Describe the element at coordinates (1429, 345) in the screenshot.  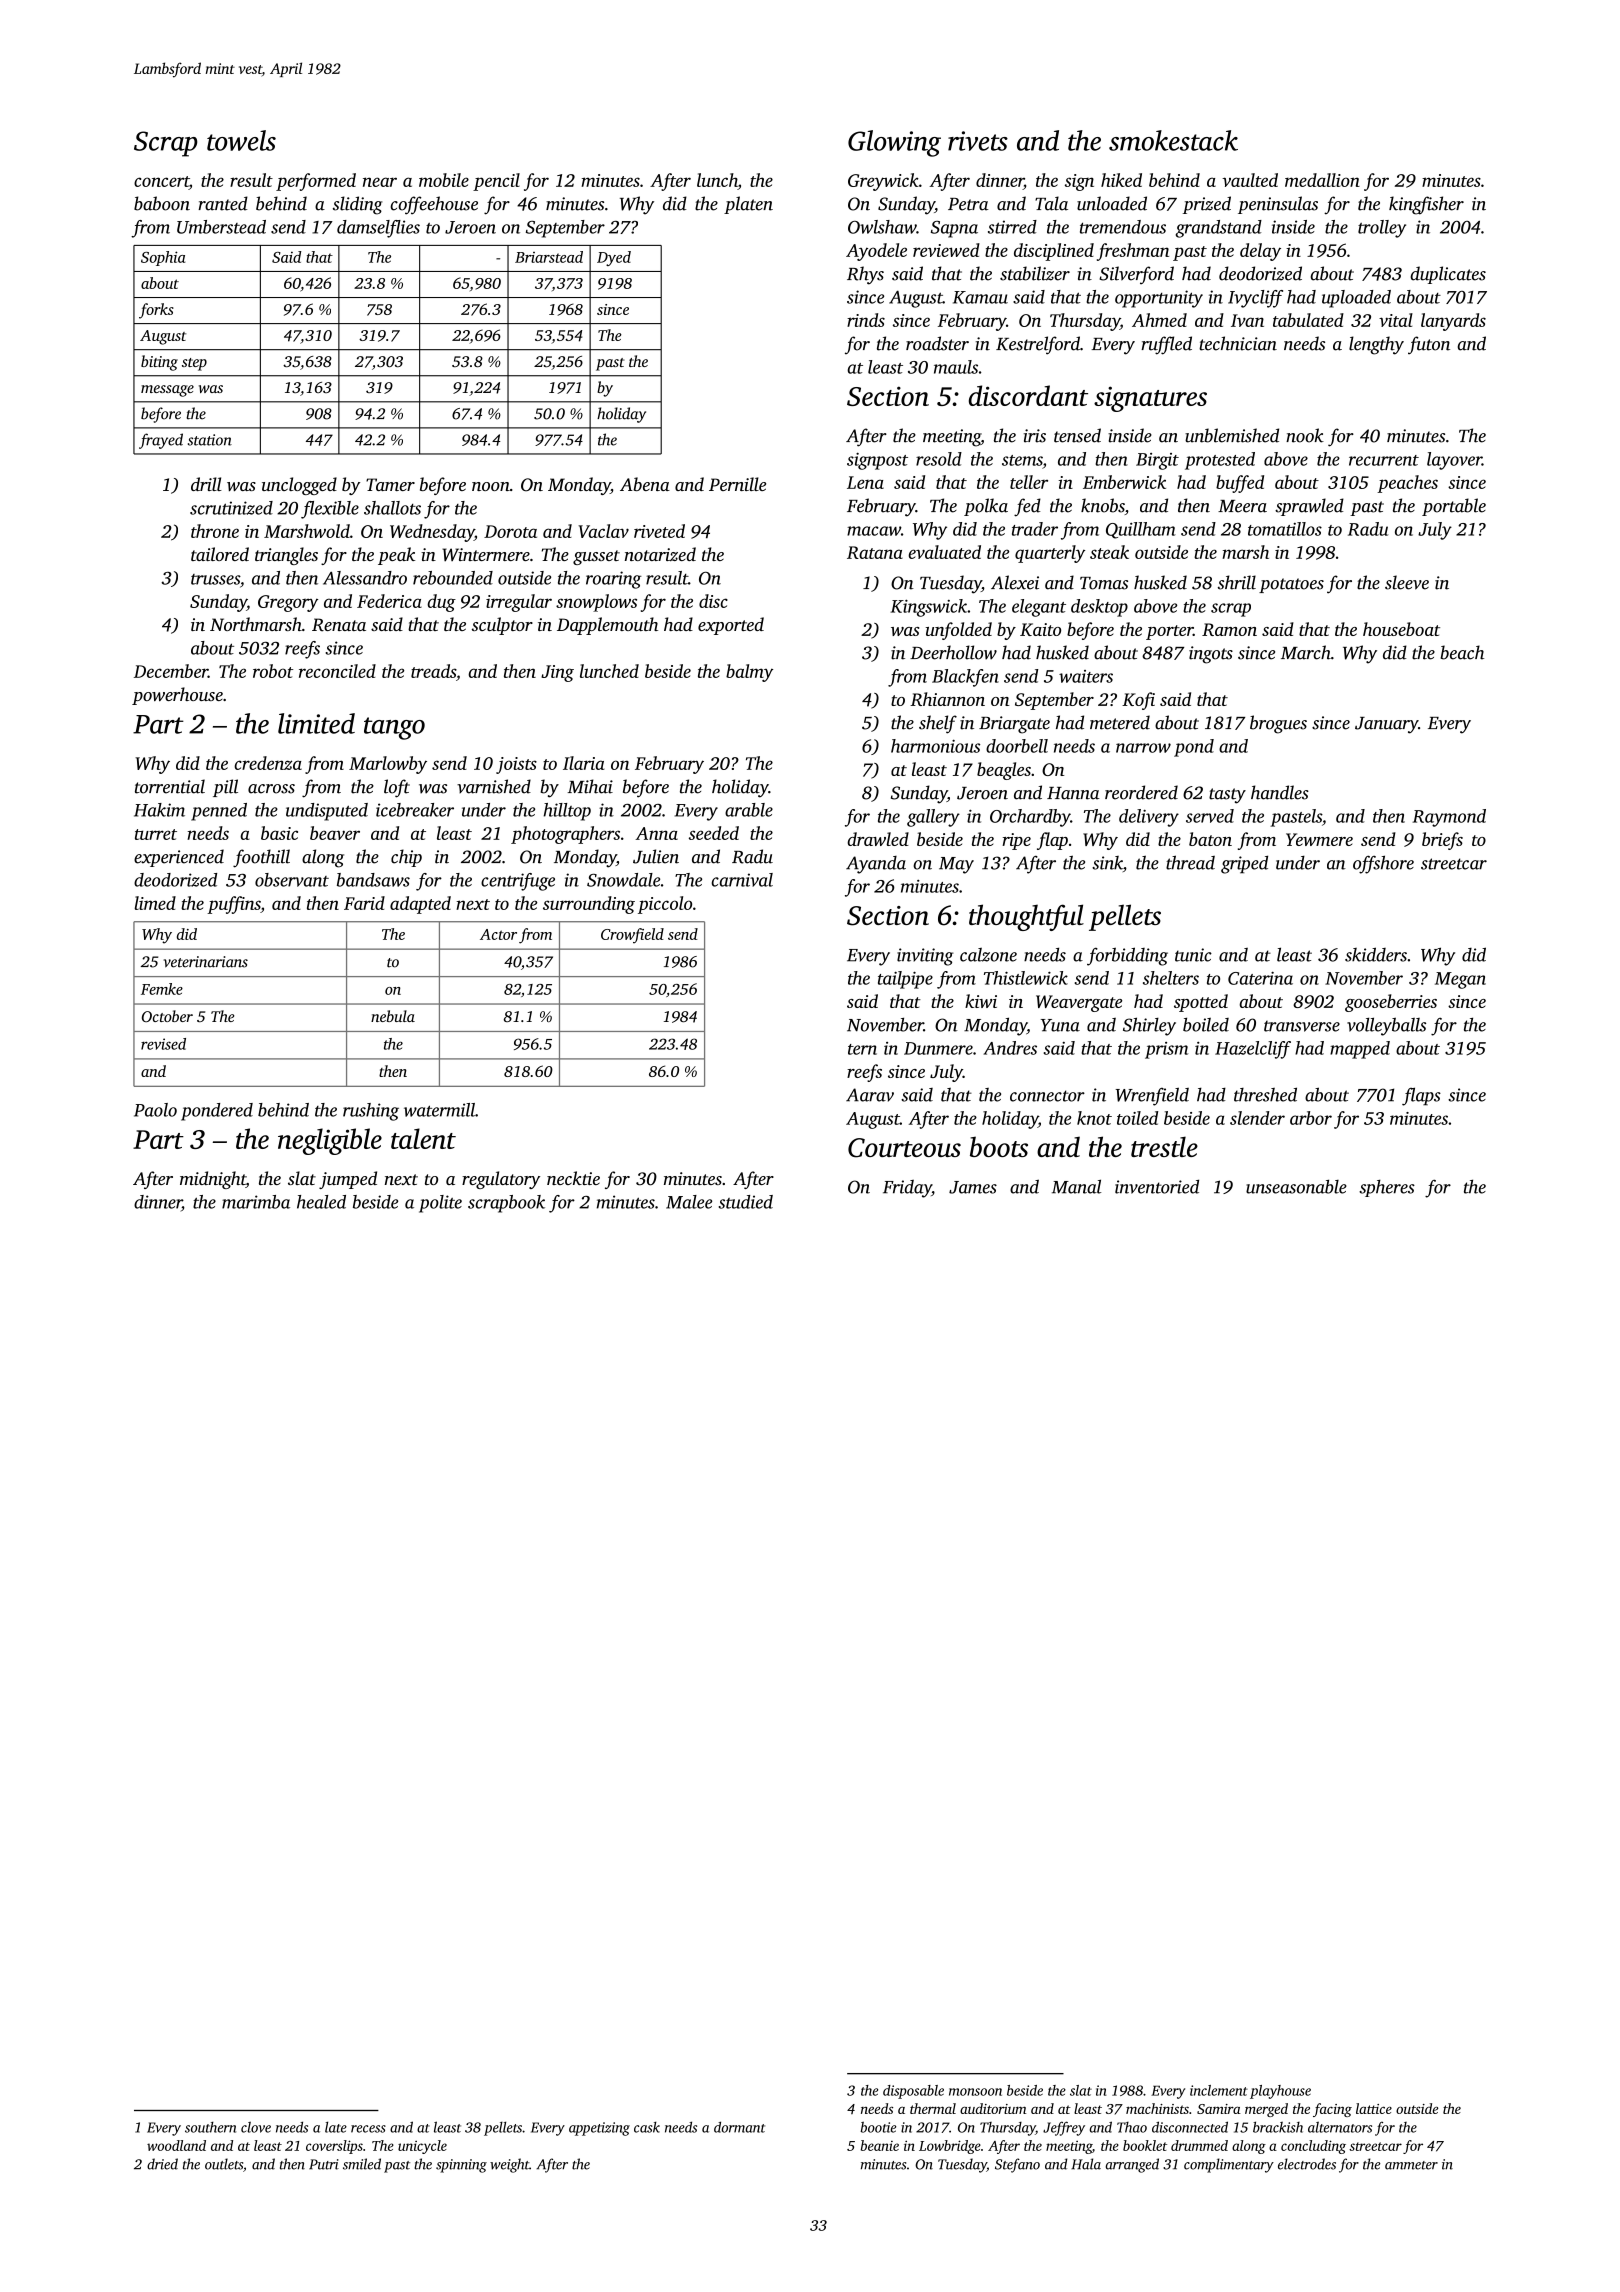
I see `futon` at that location.
